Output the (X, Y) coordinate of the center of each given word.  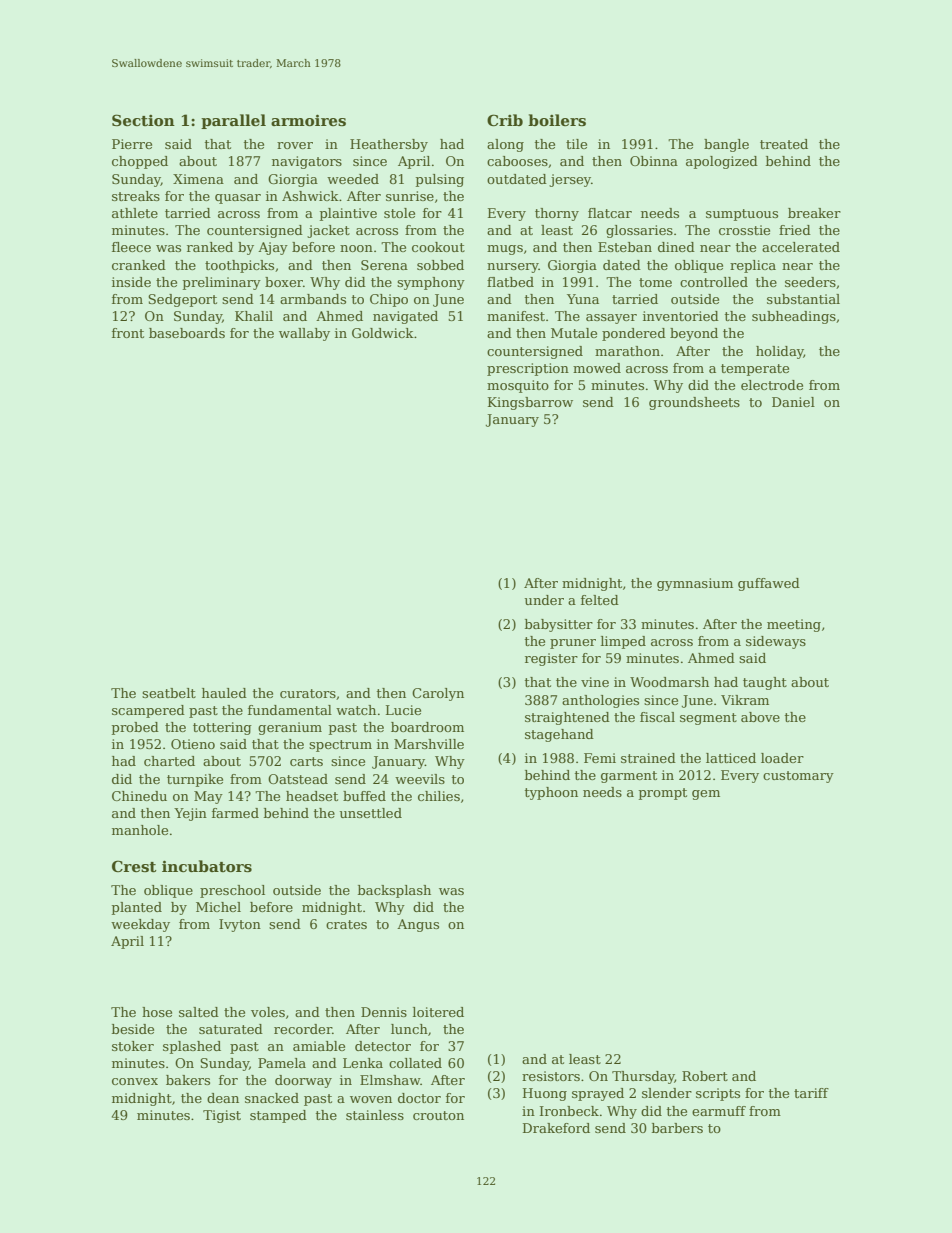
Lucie (403, 710)
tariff (811, 1093)
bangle (726, 145)
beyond (694, 334)
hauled (224, 693)
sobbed (440, 265)
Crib (505, 120)
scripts (718, 1094)
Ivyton (240, 925)
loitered (438, 1012)
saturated (231, 1029)
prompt (663, 794)
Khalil (254, 316)
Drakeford (556, 1128)
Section (143, 120)
